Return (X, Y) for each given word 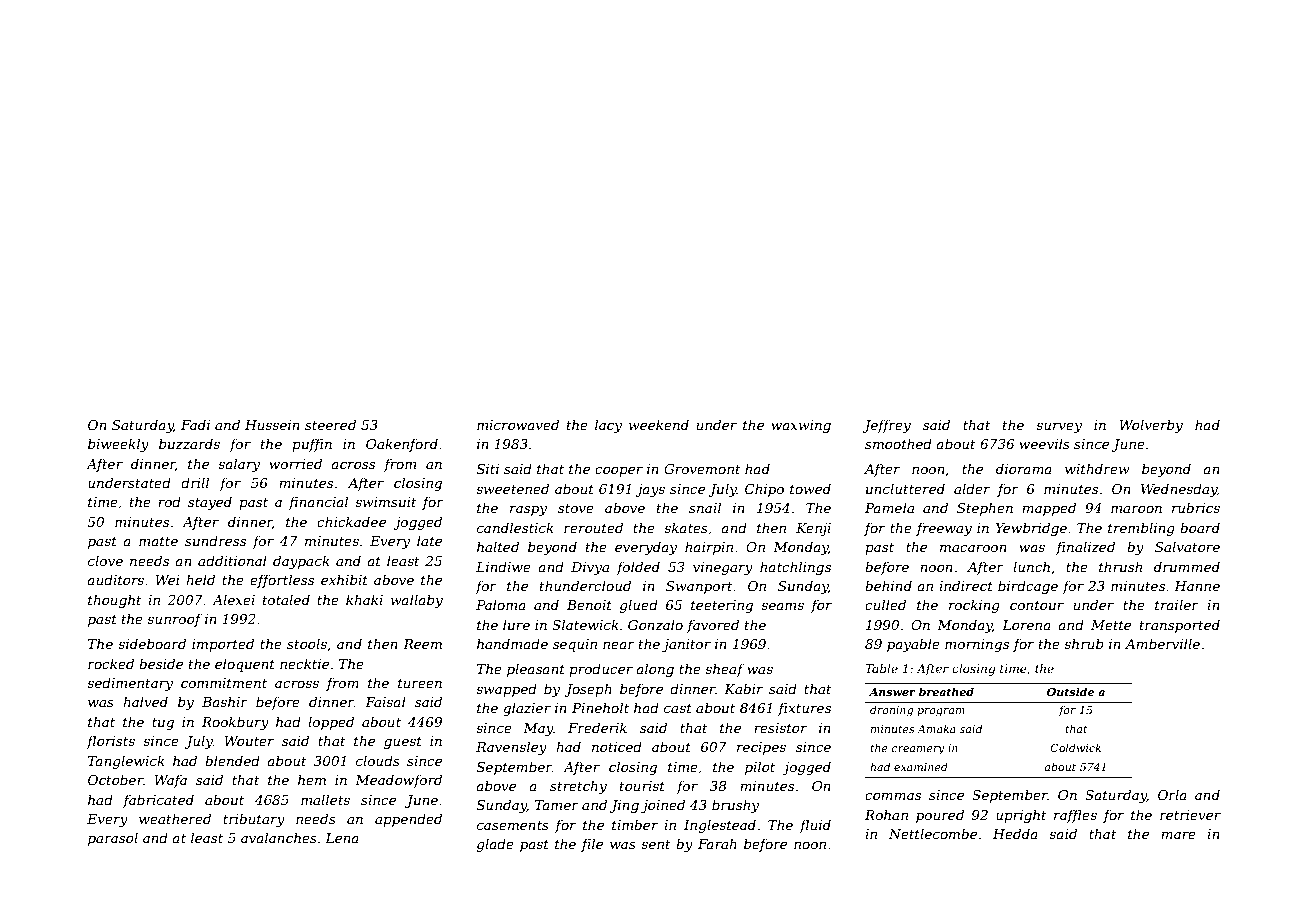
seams (782, 606)
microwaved (518, 424)
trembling (1141, 529)
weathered (175, 818)
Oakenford (402, 445)
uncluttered (905, 488)
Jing (624, 806)
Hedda (1015, 833)
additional (232, 560)
